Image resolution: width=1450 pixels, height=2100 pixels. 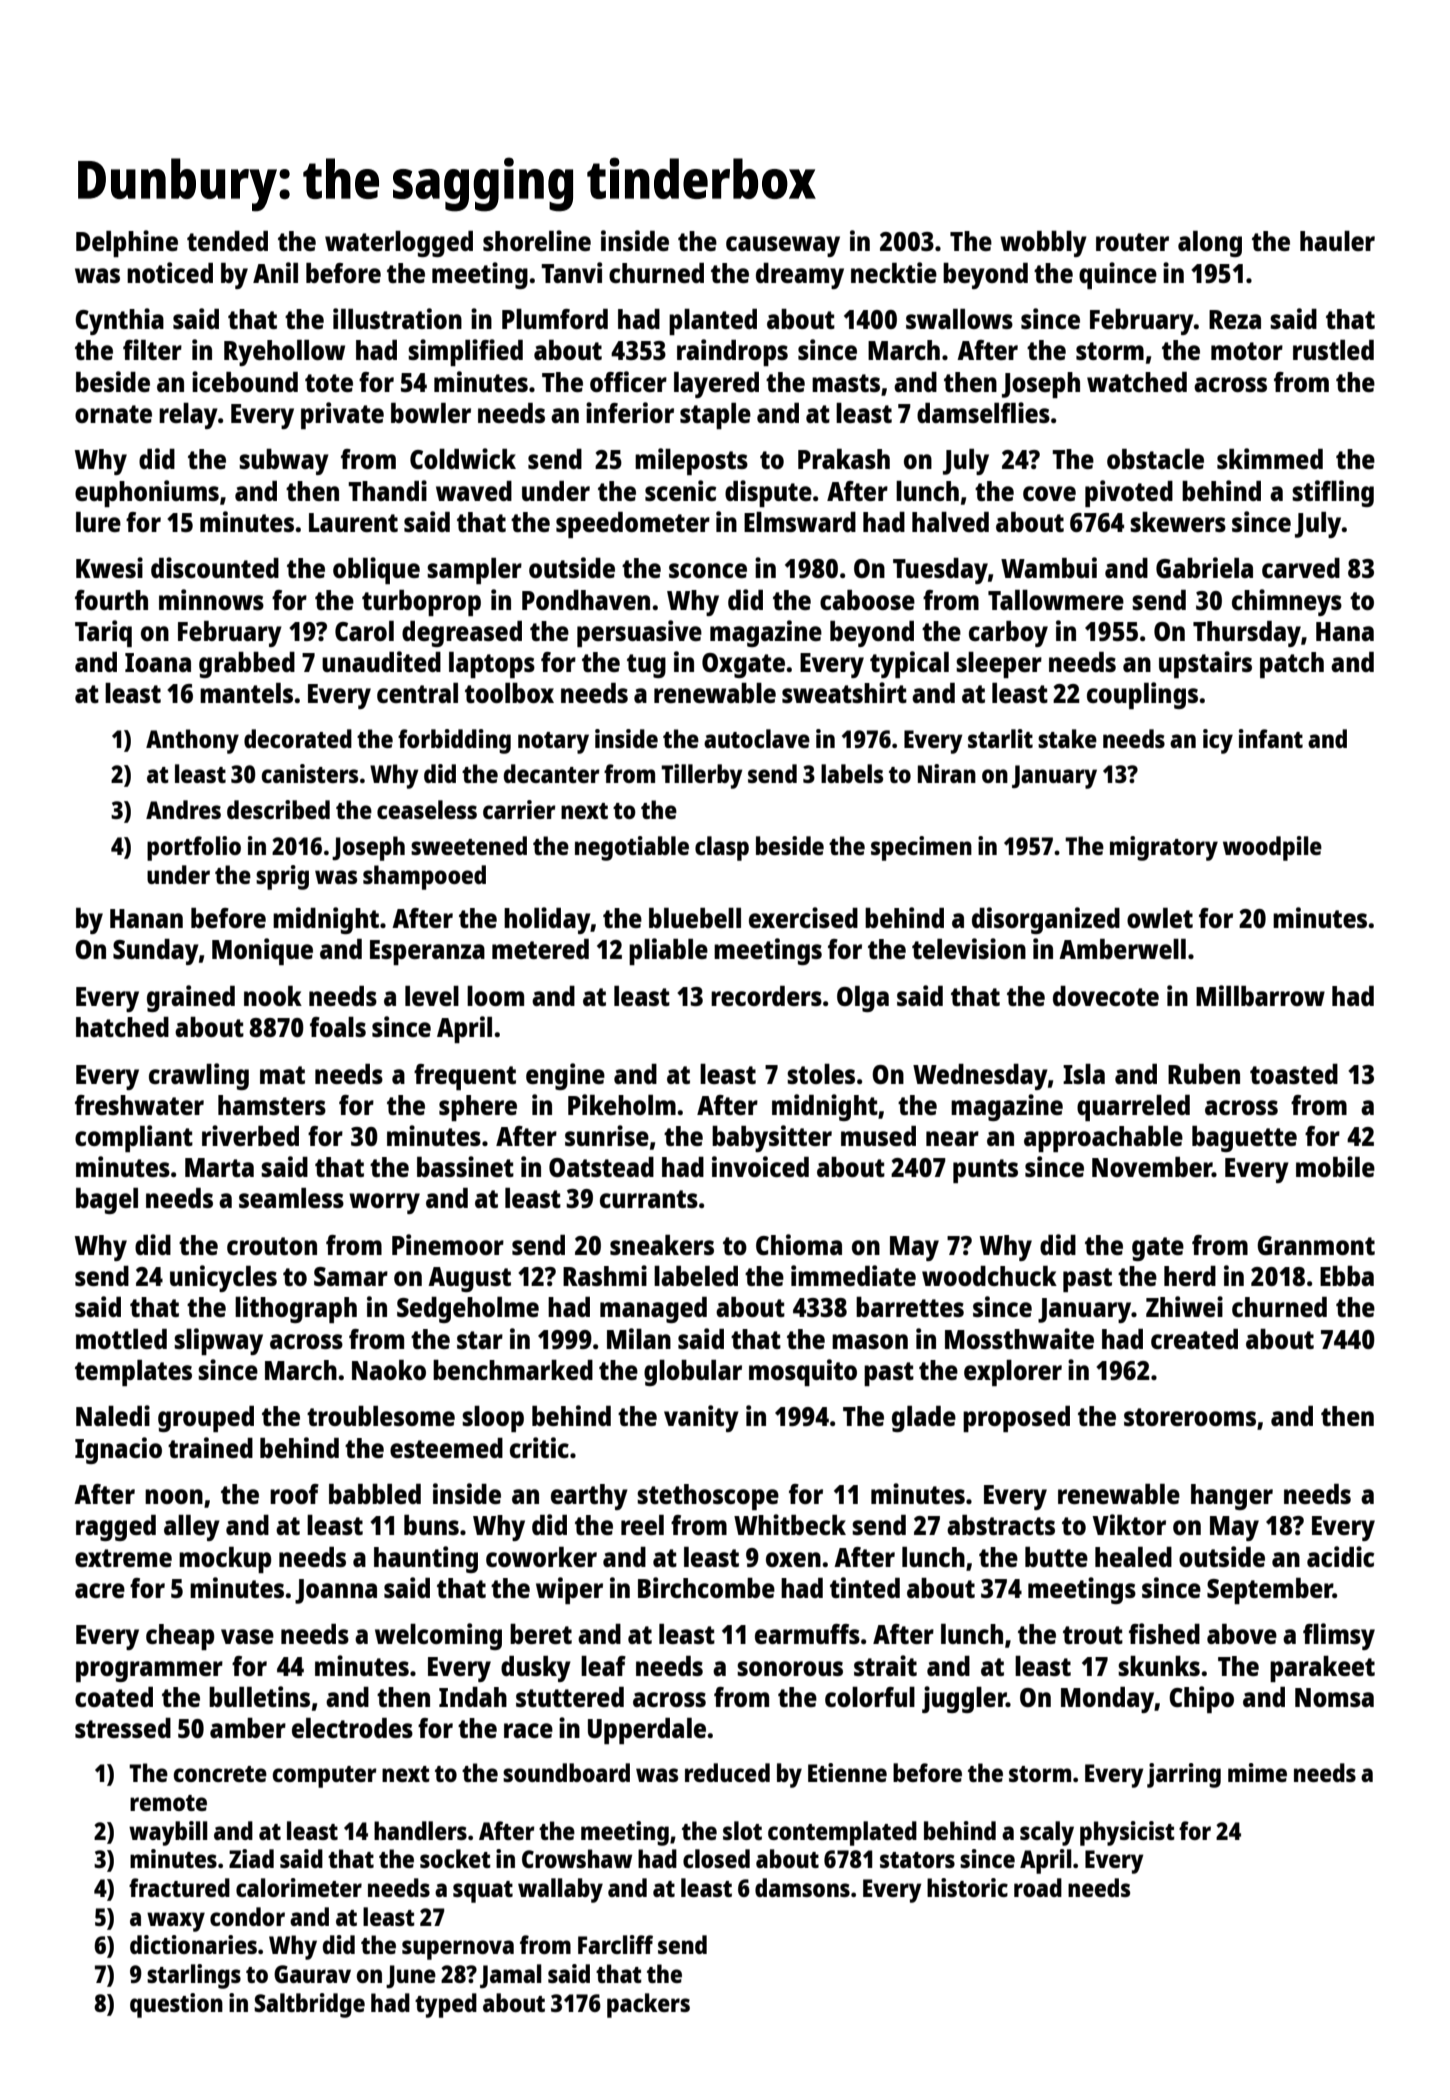 What do you see at coordinates (227, 241) in the page?
I see `tended` at bounding box center [227, 241].
